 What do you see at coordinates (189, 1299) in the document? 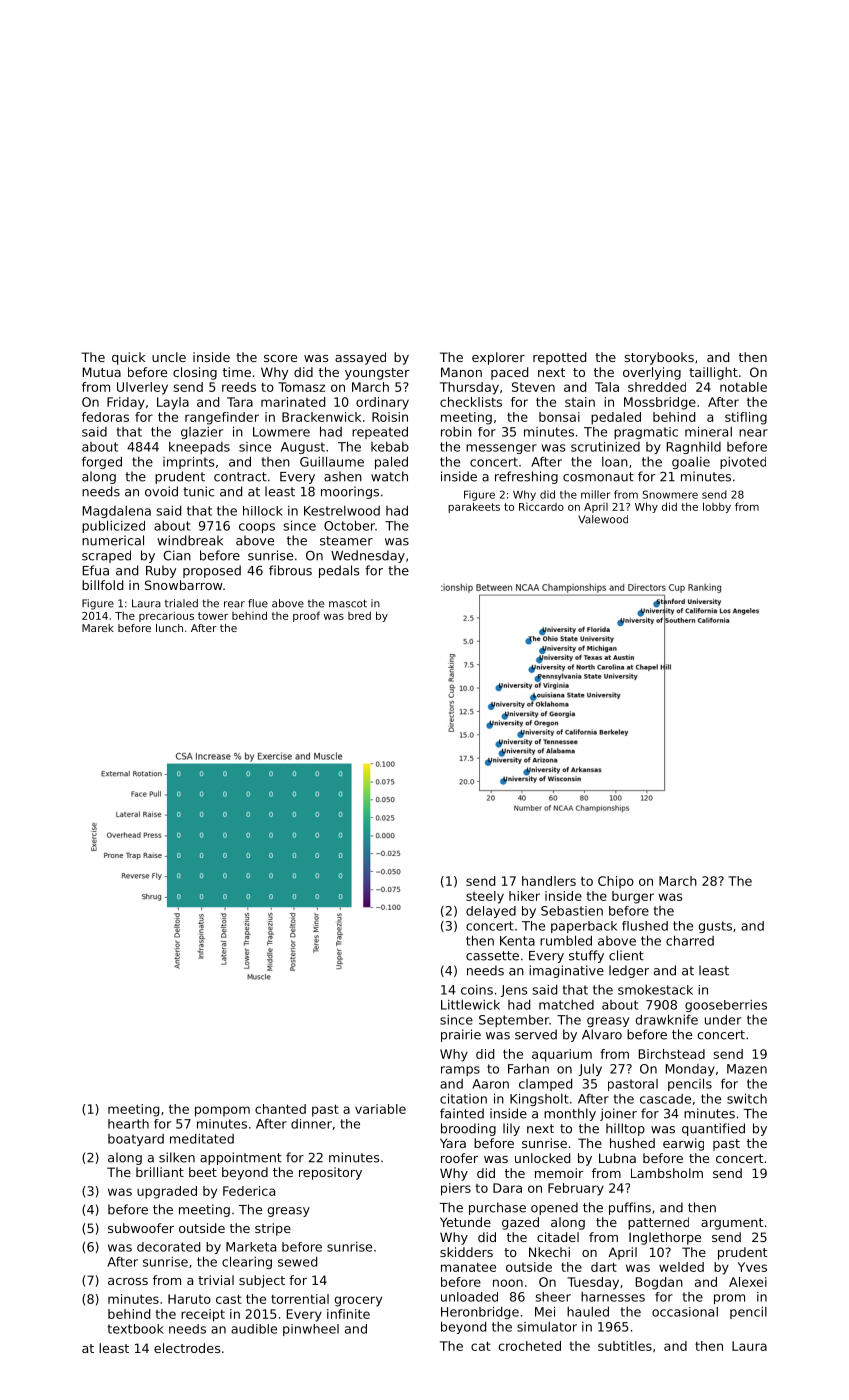
I see `Haruto` at bounding box center [189, 1299].
